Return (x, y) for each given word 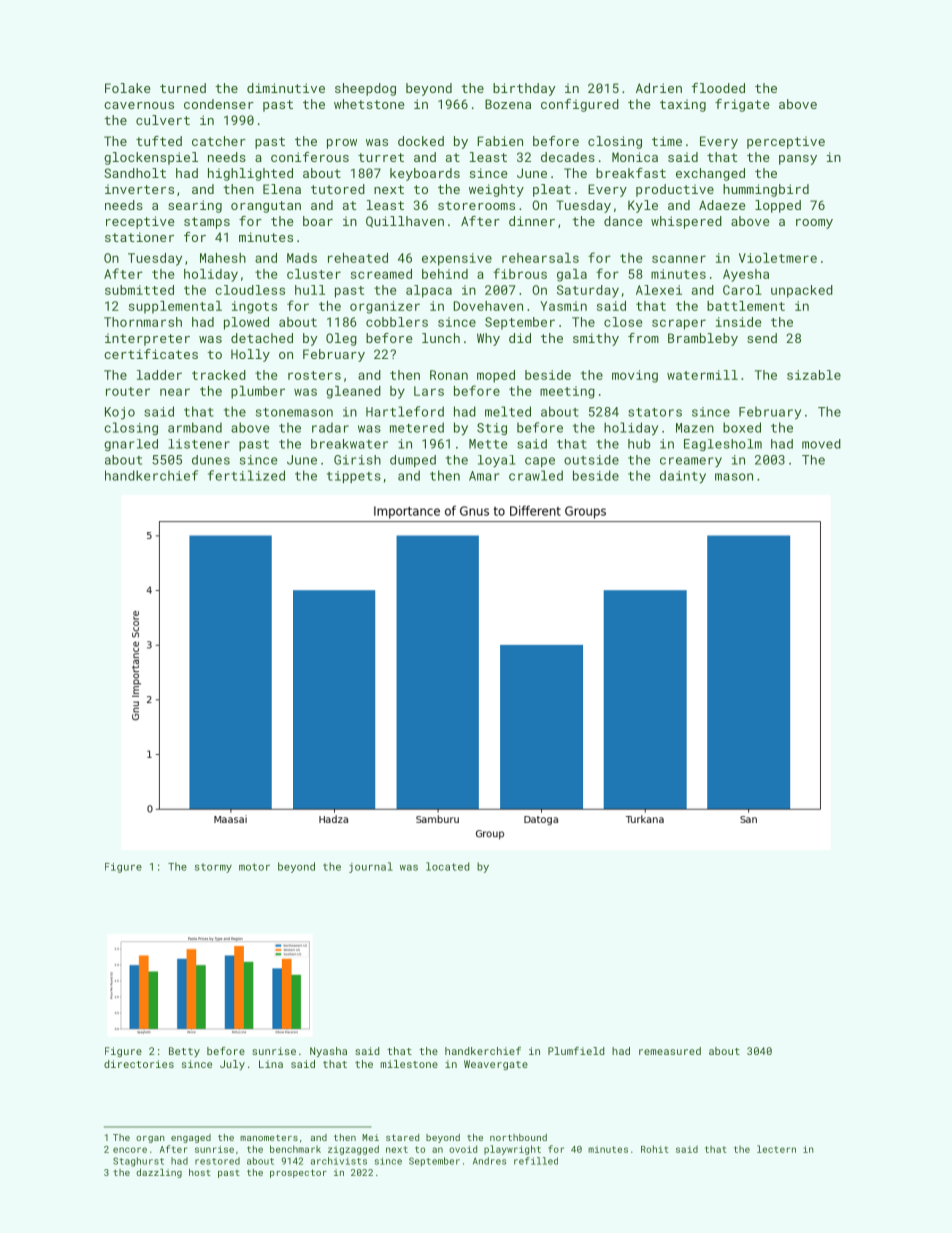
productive (675, 190)
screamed (381, 274)
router (128, 391)
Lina (271, 1064)
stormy (213, 868)
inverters (139, 189)
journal (371, 867)
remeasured (670, 1051)
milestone (409, 1064)
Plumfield (576, 1051)
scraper (679, 324)
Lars (429, 391)
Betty (184, 1052)
